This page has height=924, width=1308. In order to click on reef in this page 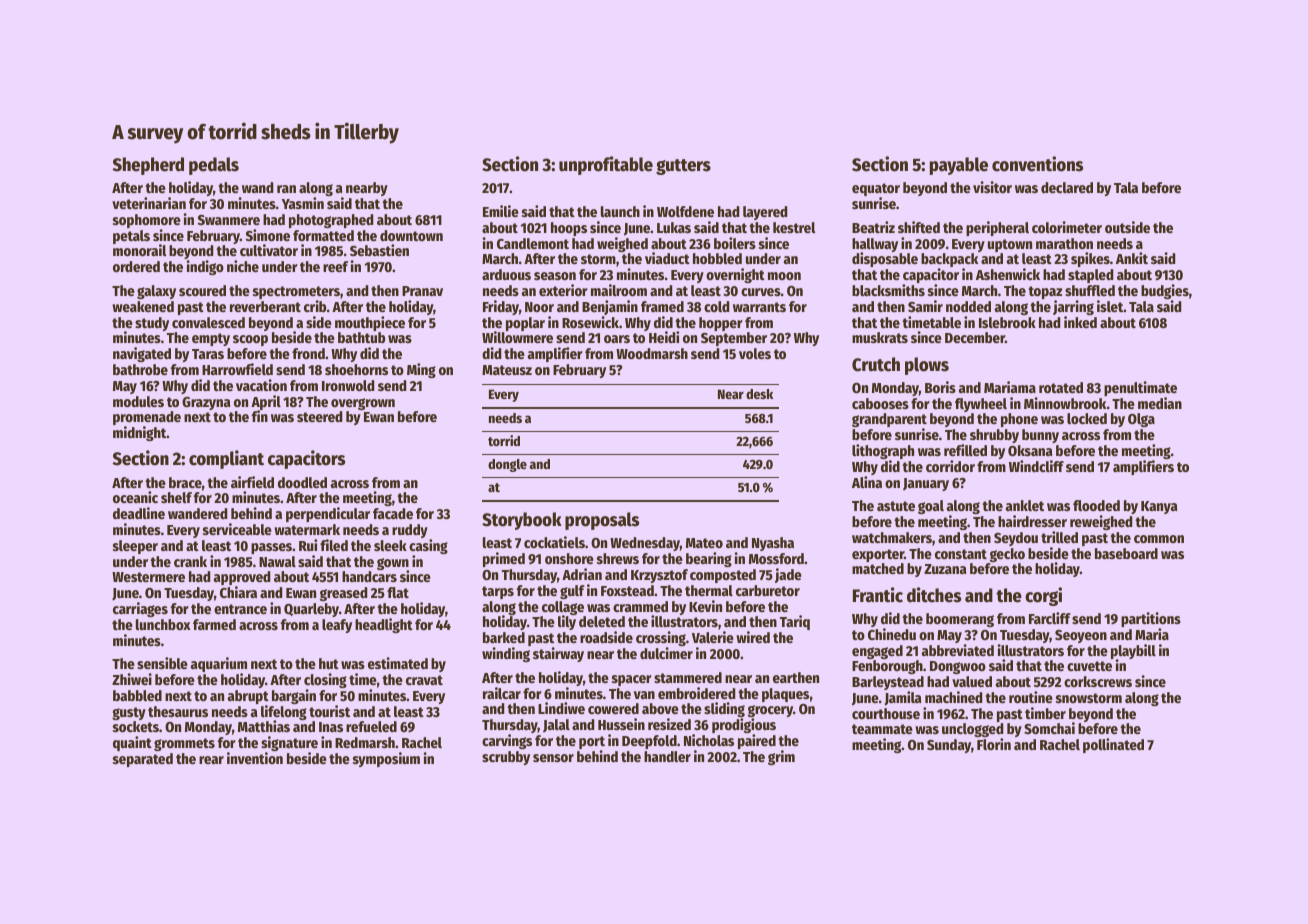, I will do `click(335, 266)`.
